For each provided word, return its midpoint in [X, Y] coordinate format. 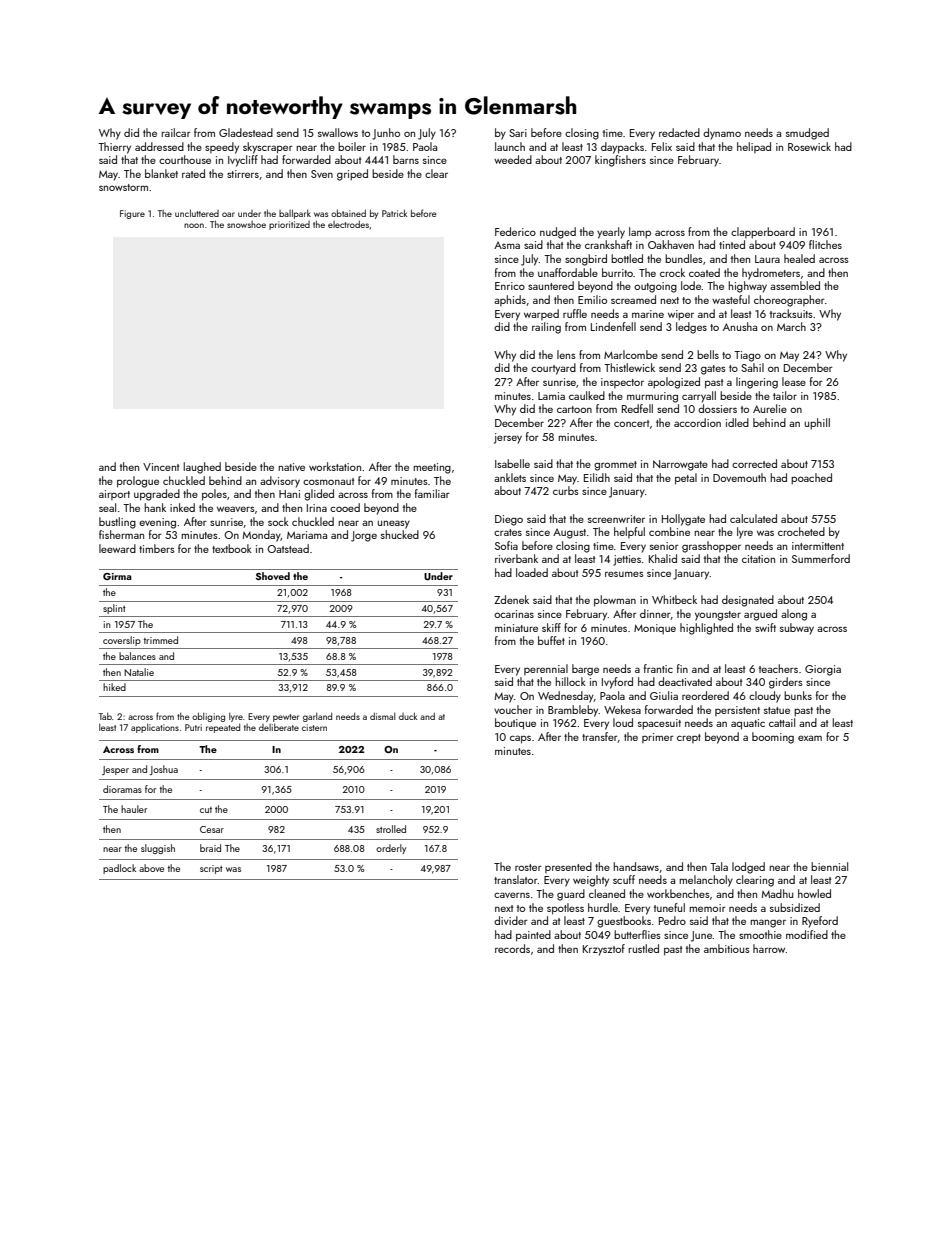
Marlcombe [631, 354]
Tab [105, 716]
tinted [732, 244]
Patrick [394, 213]
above [151, 868]
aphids [510, 300]
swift [765, 627]
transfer [600, 736]
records [512, 948]
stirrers [243, 174]
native [291, 467]
